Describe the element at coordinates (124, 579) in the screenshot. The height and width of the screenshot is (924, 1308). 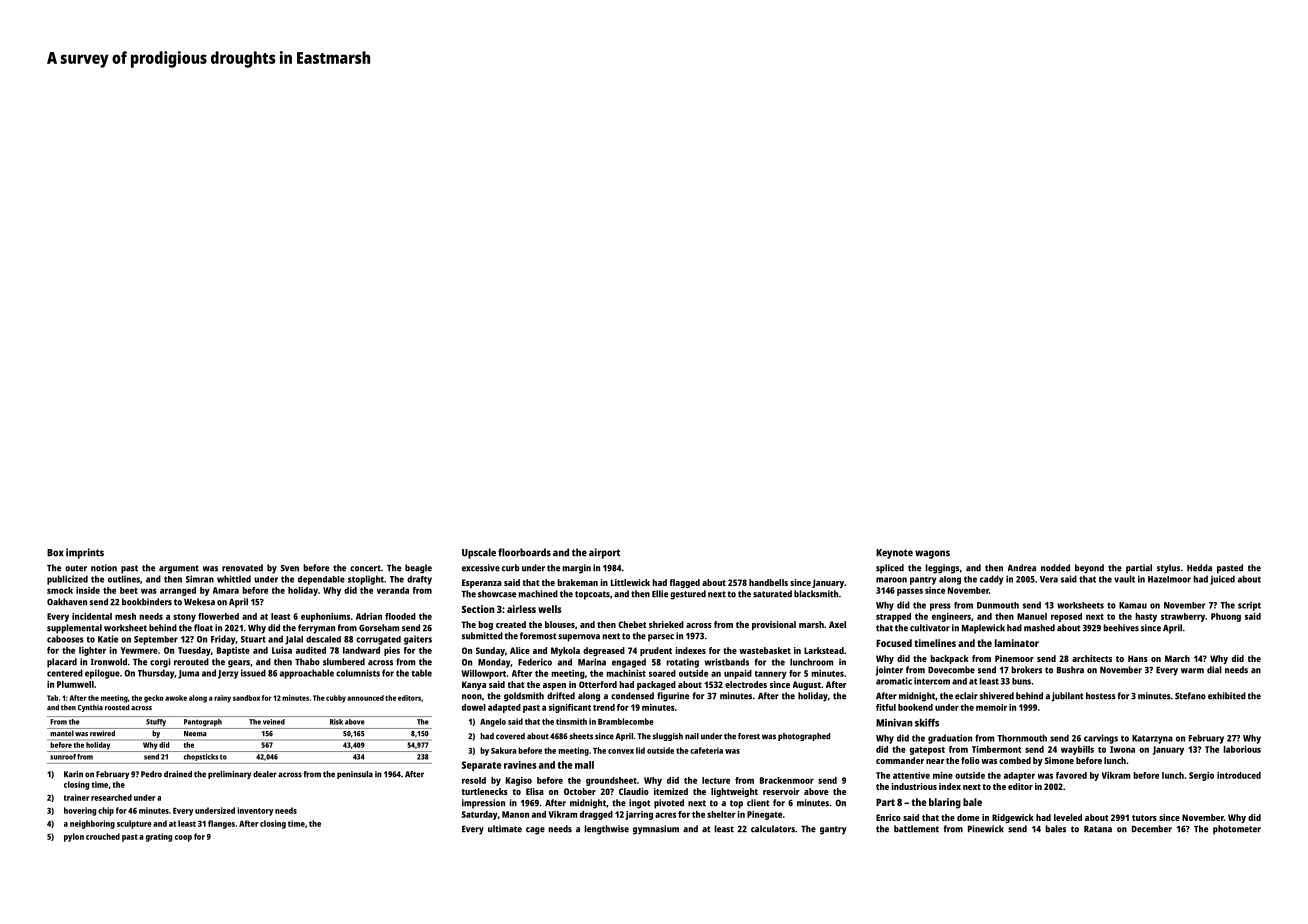
I see `outlines` at that location.
